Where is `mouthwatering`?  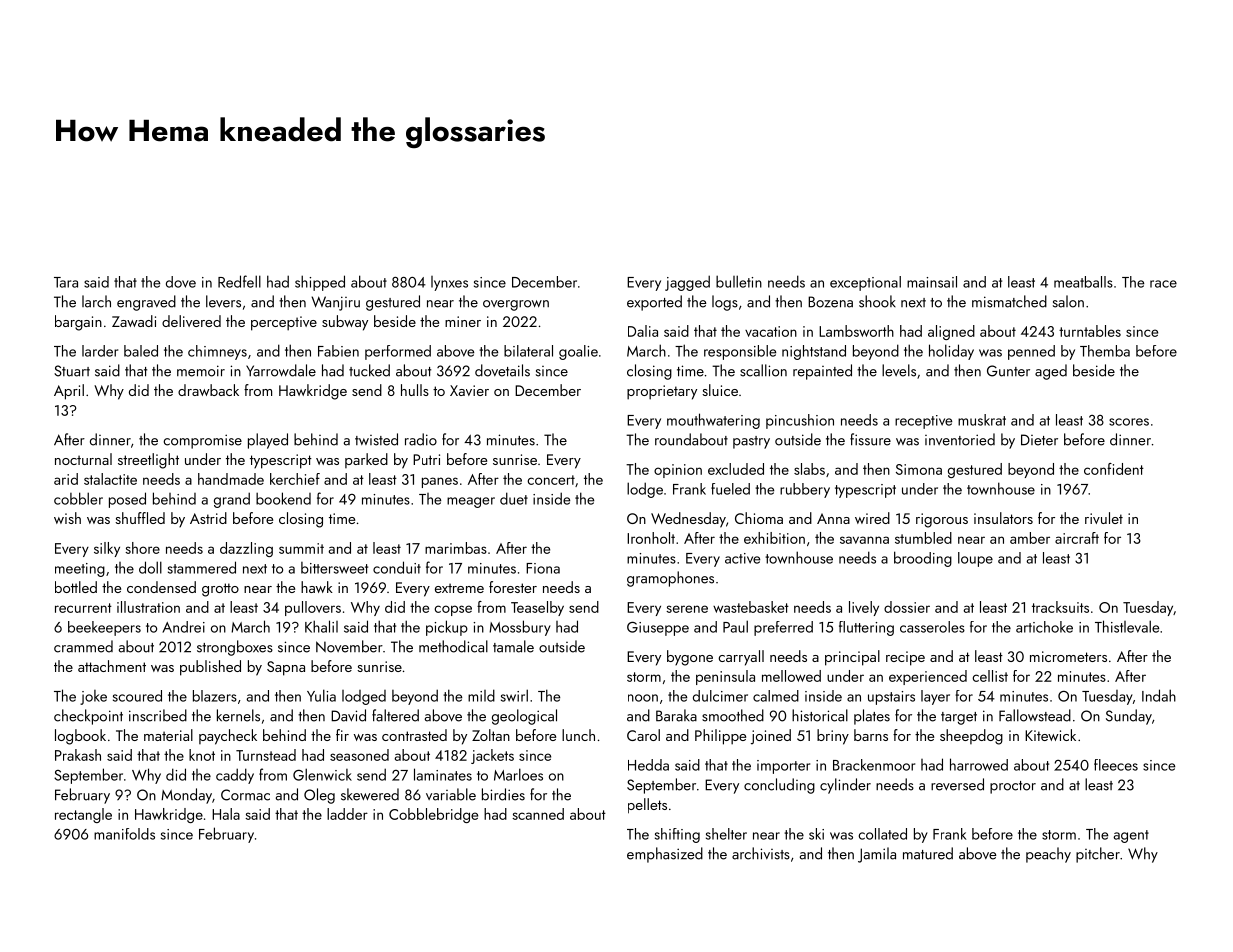
mouthwatering is located at coordinates (713, 421).
